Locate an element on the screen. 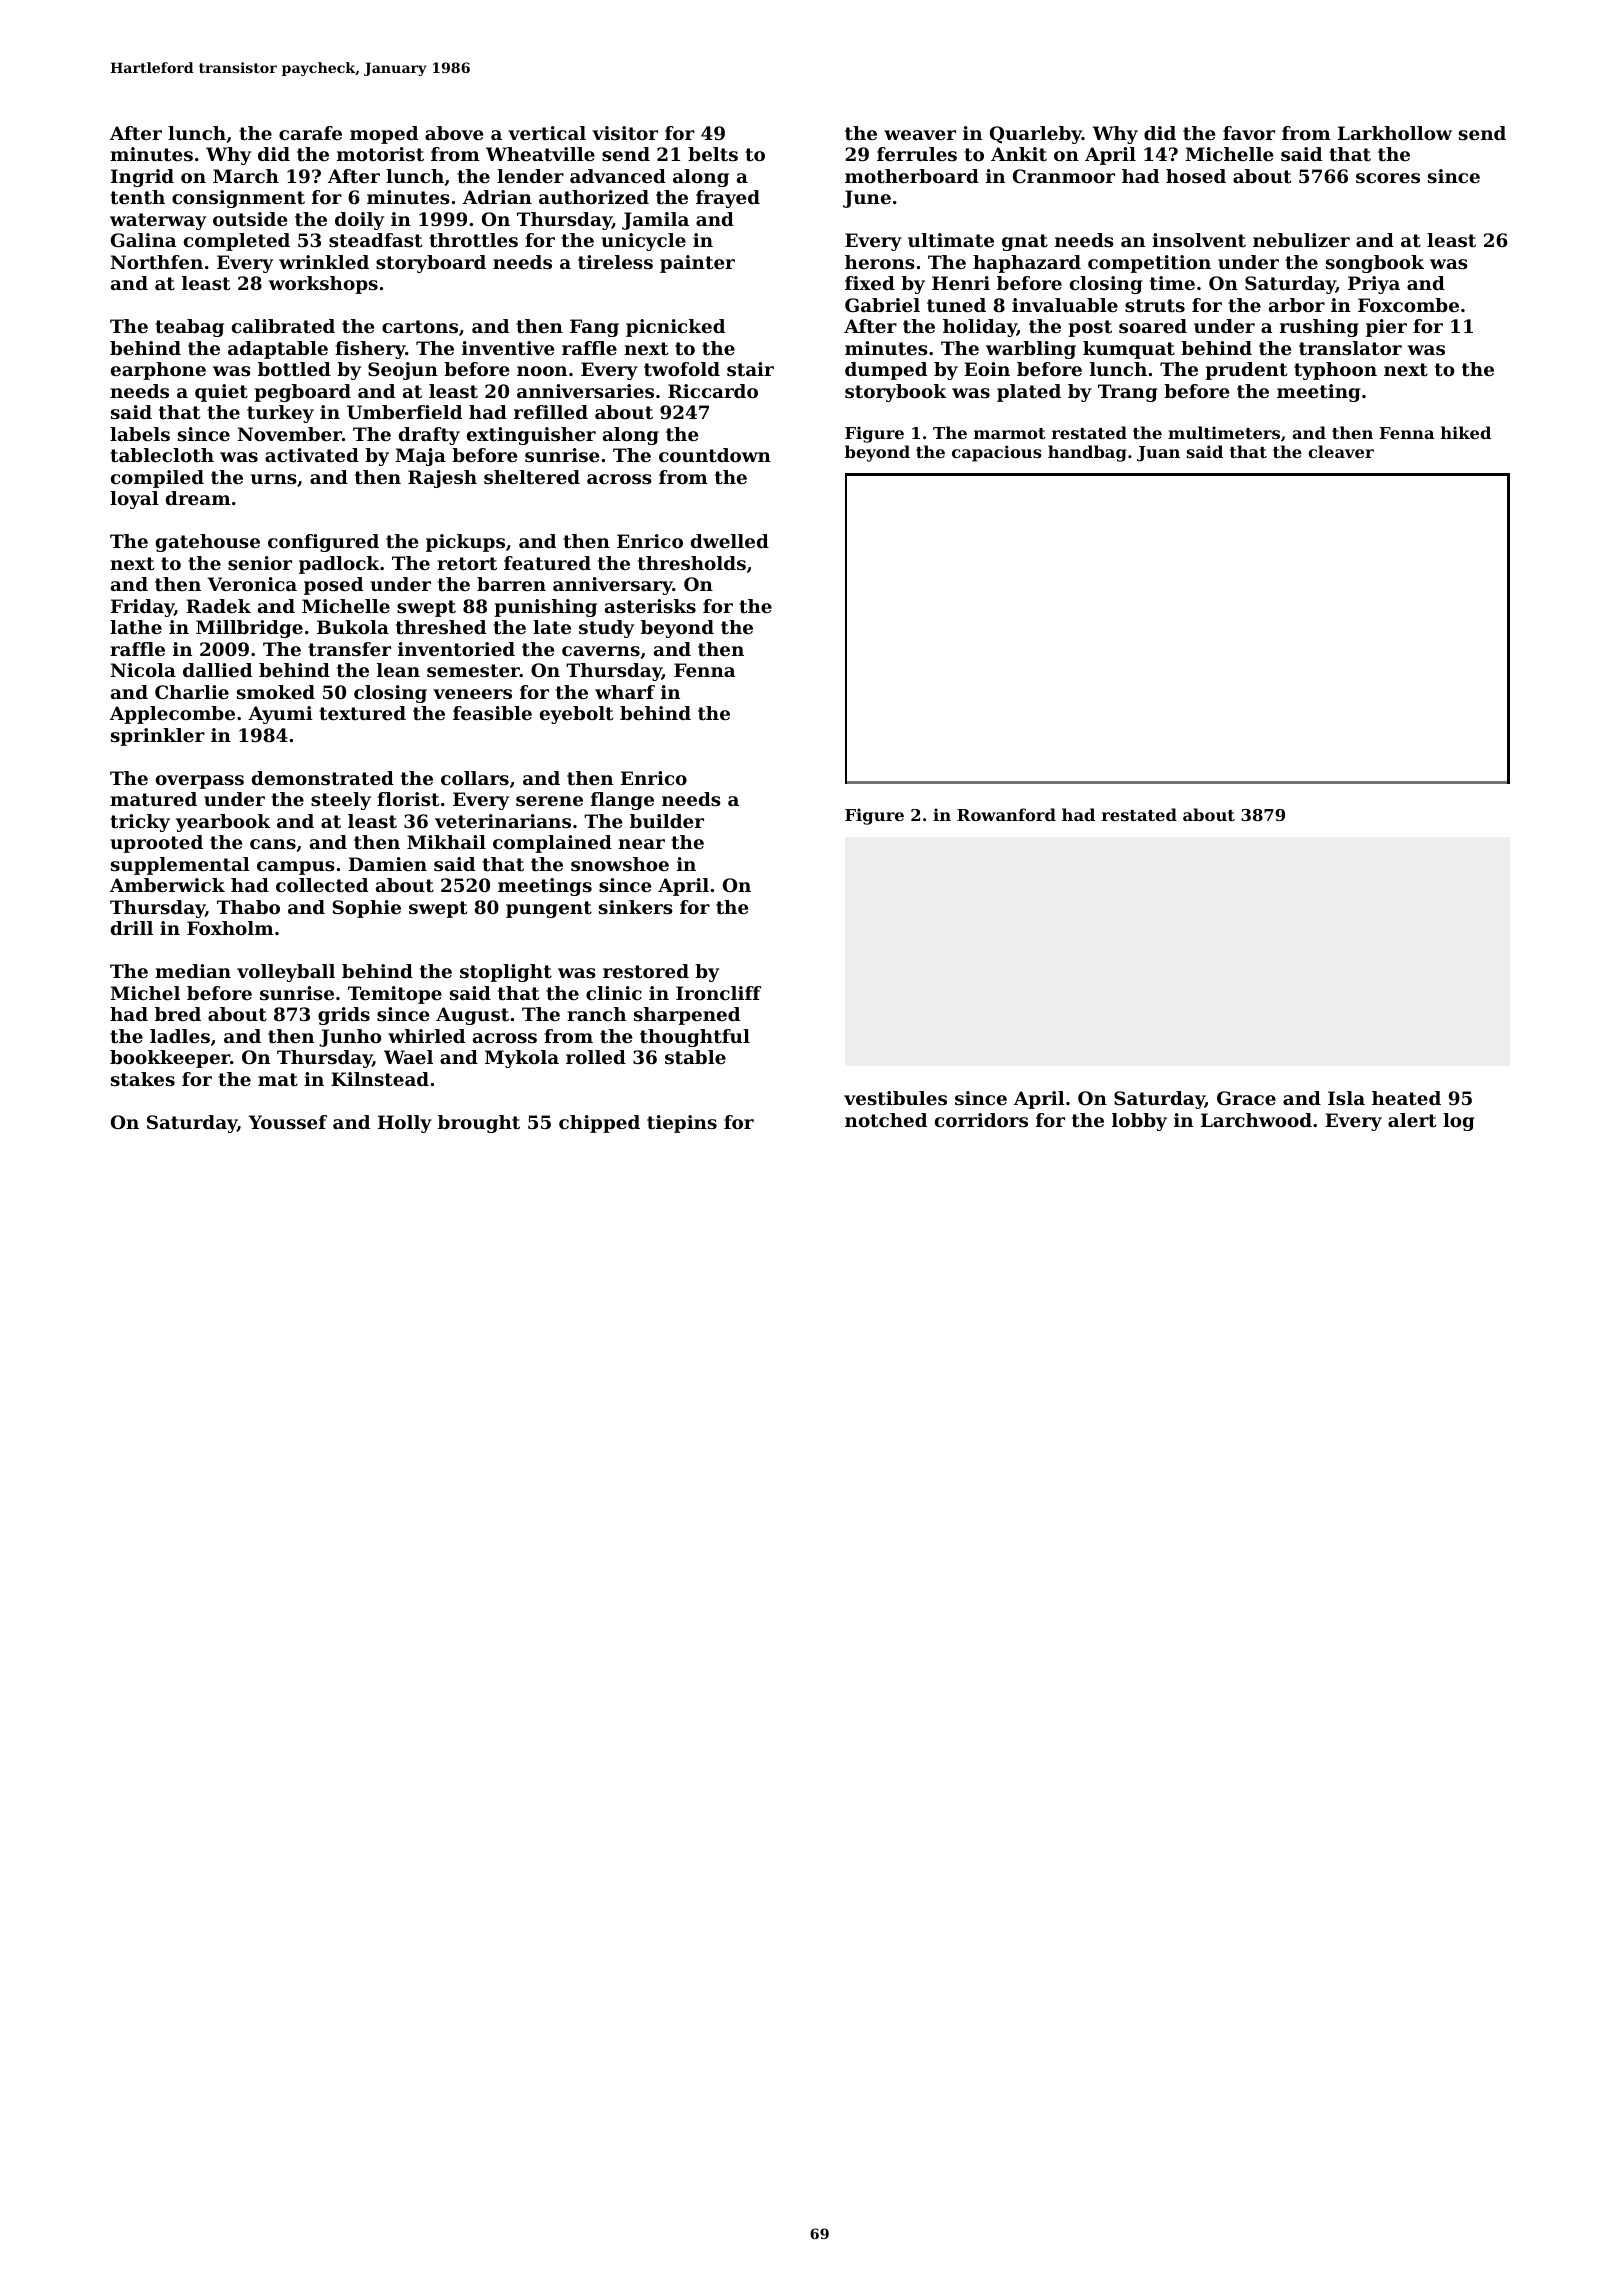 The image size is (1620, 2292). refilled is located at coordinates (551, 412).
